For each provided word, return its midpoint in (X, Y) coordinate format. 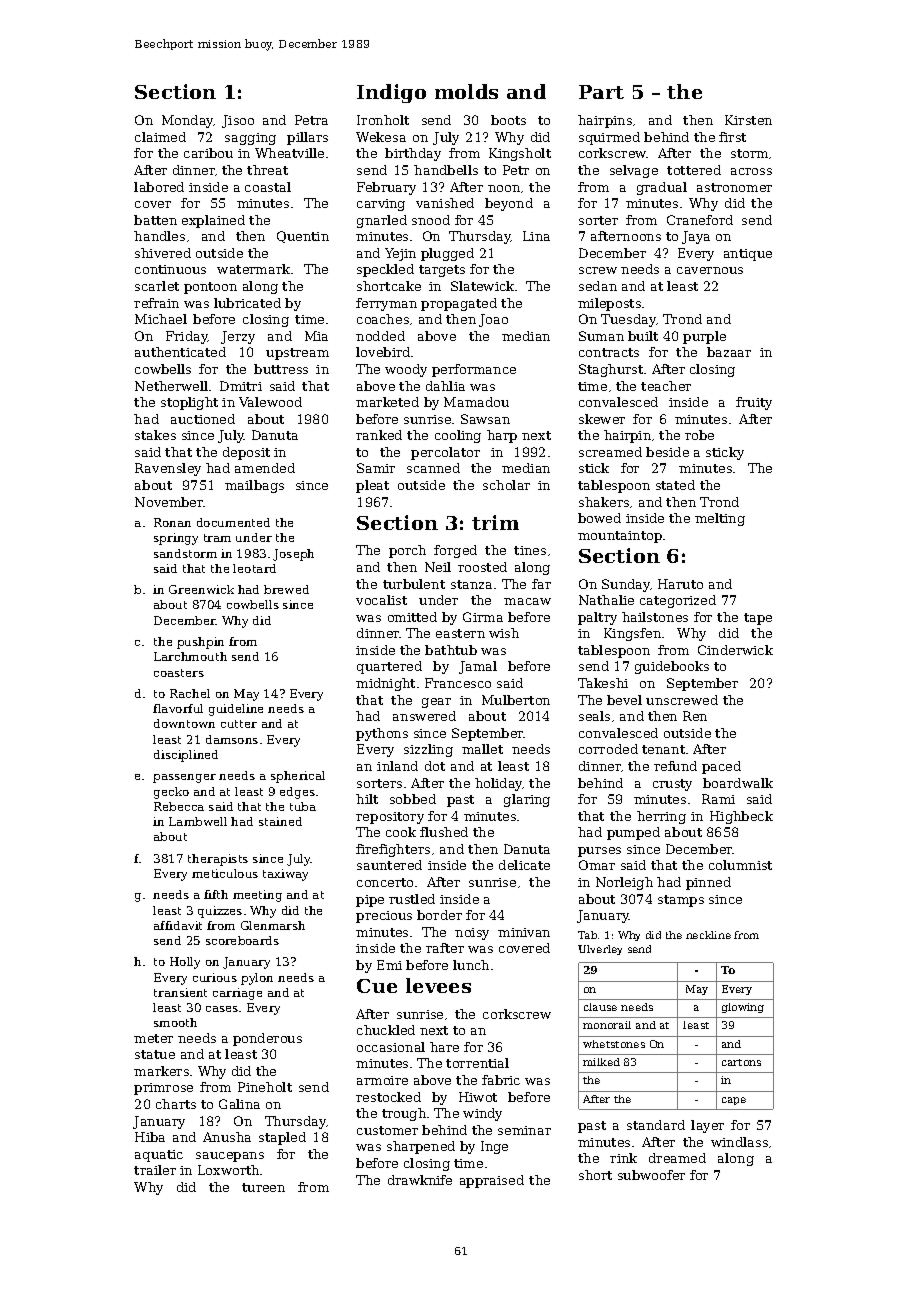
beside (667, 452)
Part (601, 92)
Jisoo (238, 121)
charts (176, 1104)
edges (297, 793)
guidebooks (672, 667)
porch (407, 551)
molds (466, 91)
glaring (527, 800)
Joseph (293, 555)
